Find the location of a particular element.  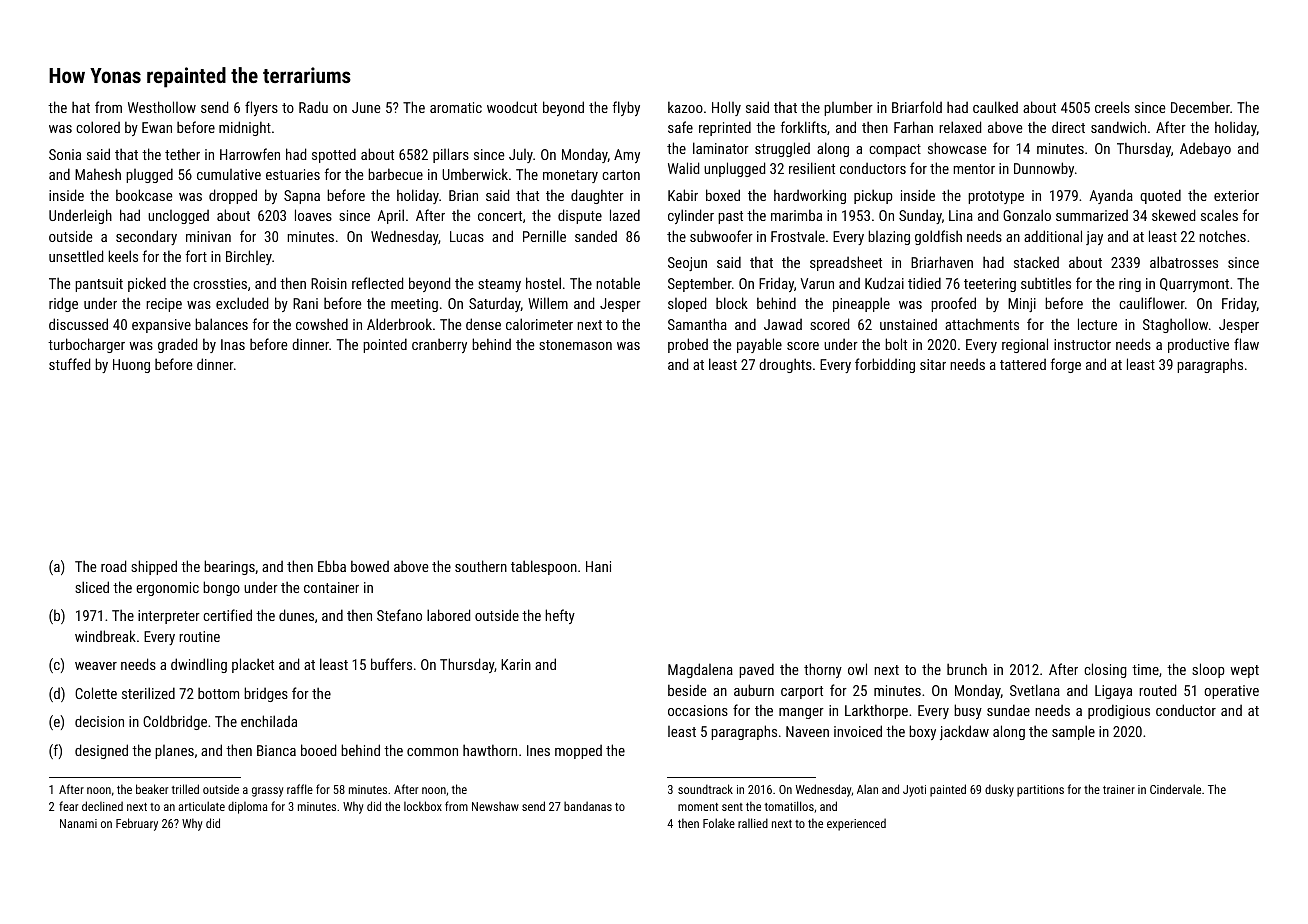

Hani is located at coordinates (598, 566).
